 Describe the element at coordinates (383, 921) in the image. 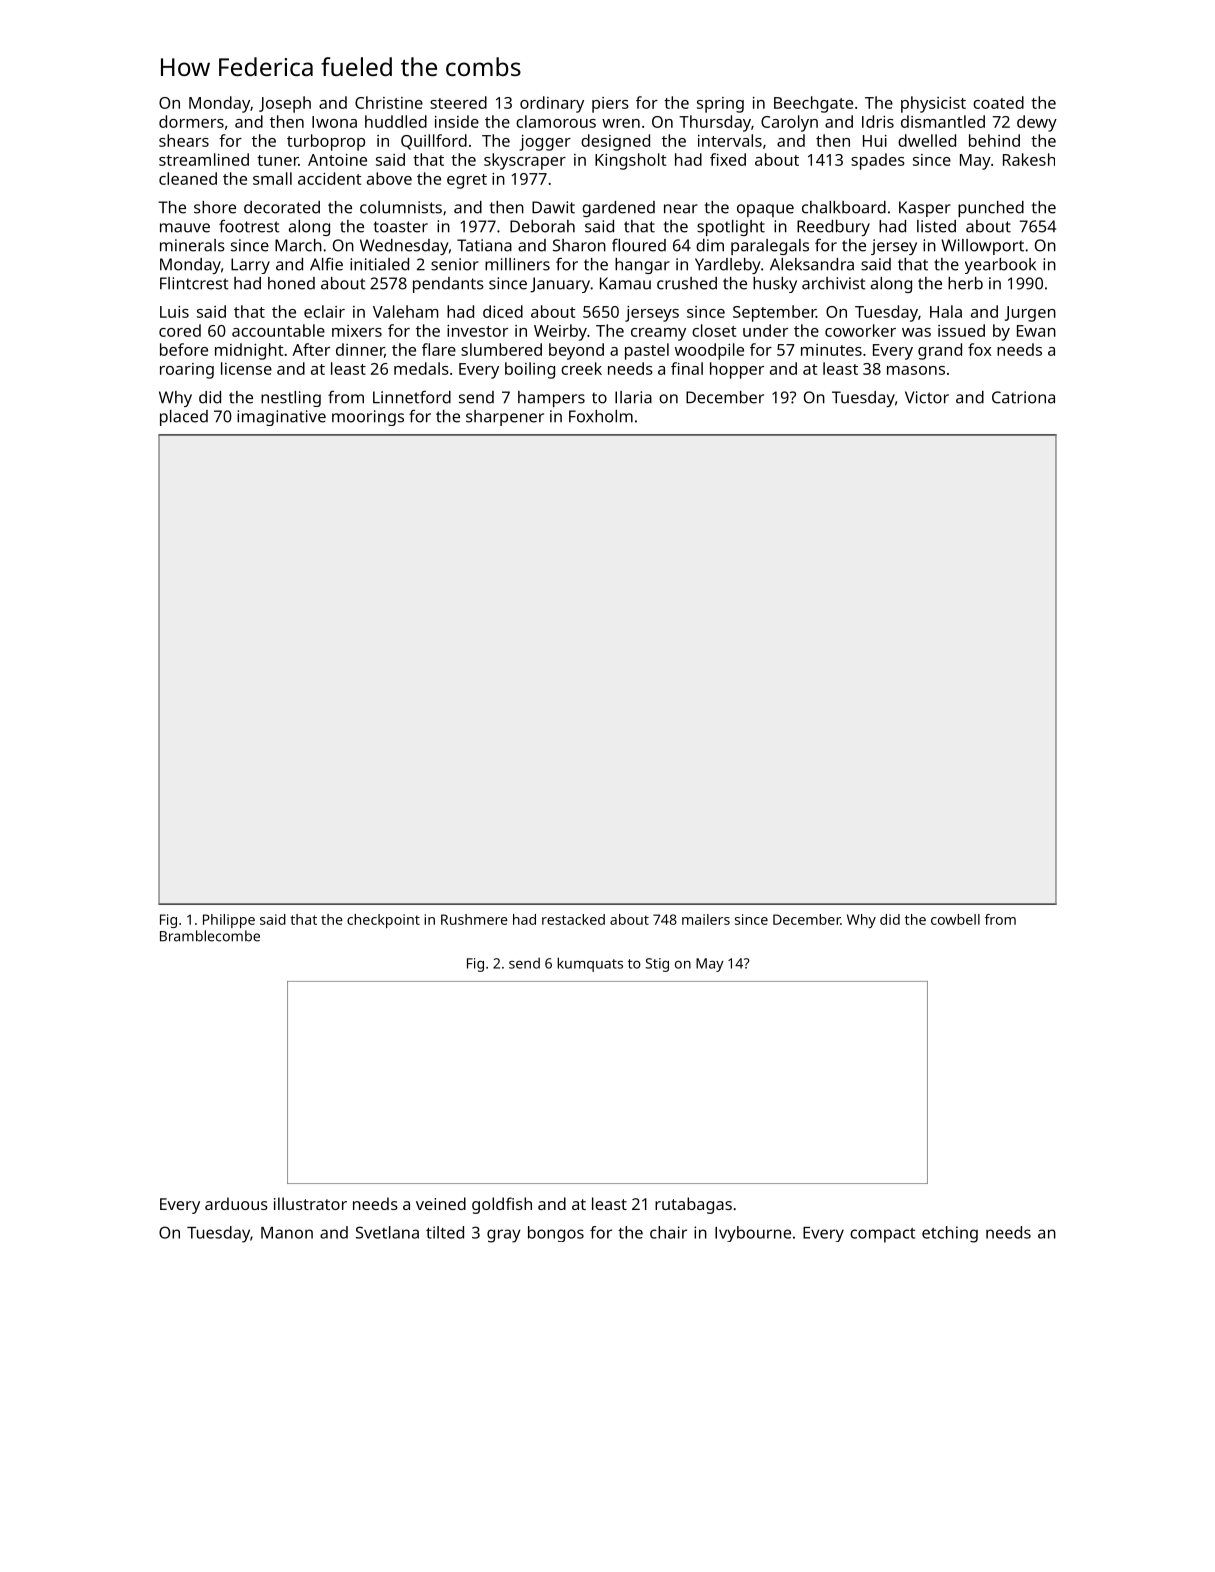

I see `checkpoint` at that location.
